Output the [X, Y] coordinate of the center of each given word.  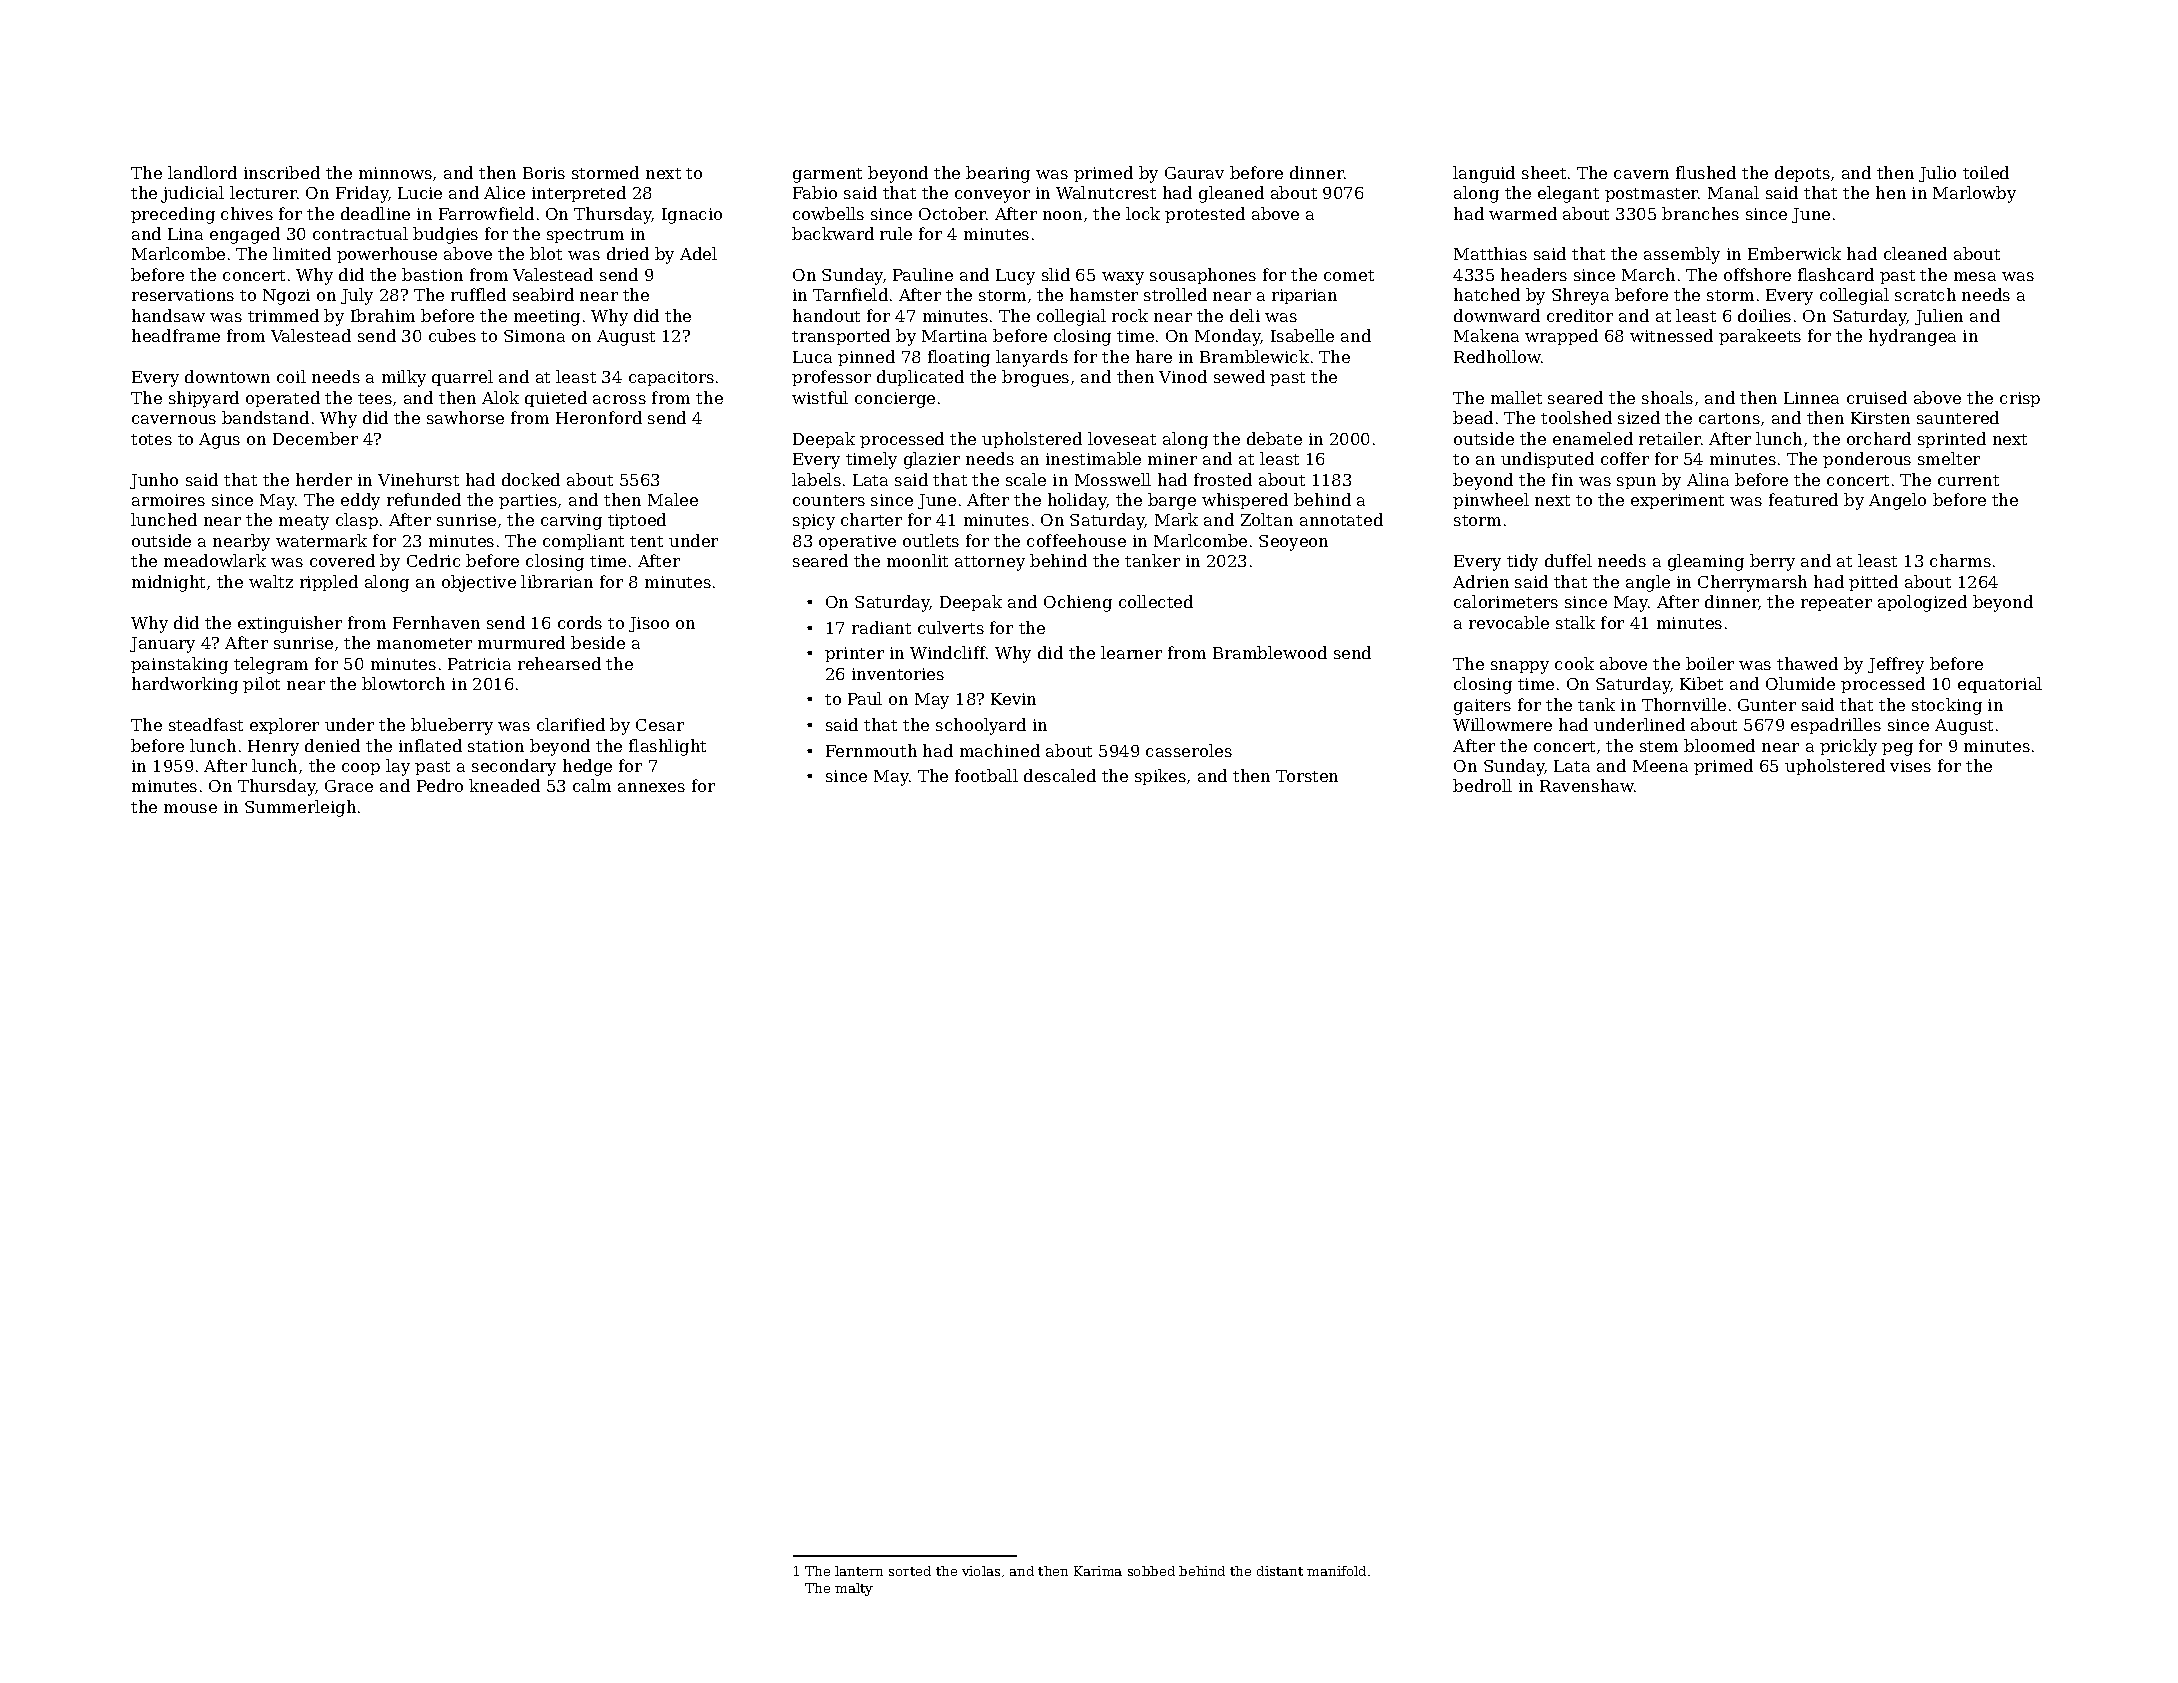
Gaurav [1194, 173]
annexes [651, 787]
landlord [202, 172]
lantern [859, 1571]
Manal [1733, 192]
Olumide [1800, 683]
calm [592, 785]
